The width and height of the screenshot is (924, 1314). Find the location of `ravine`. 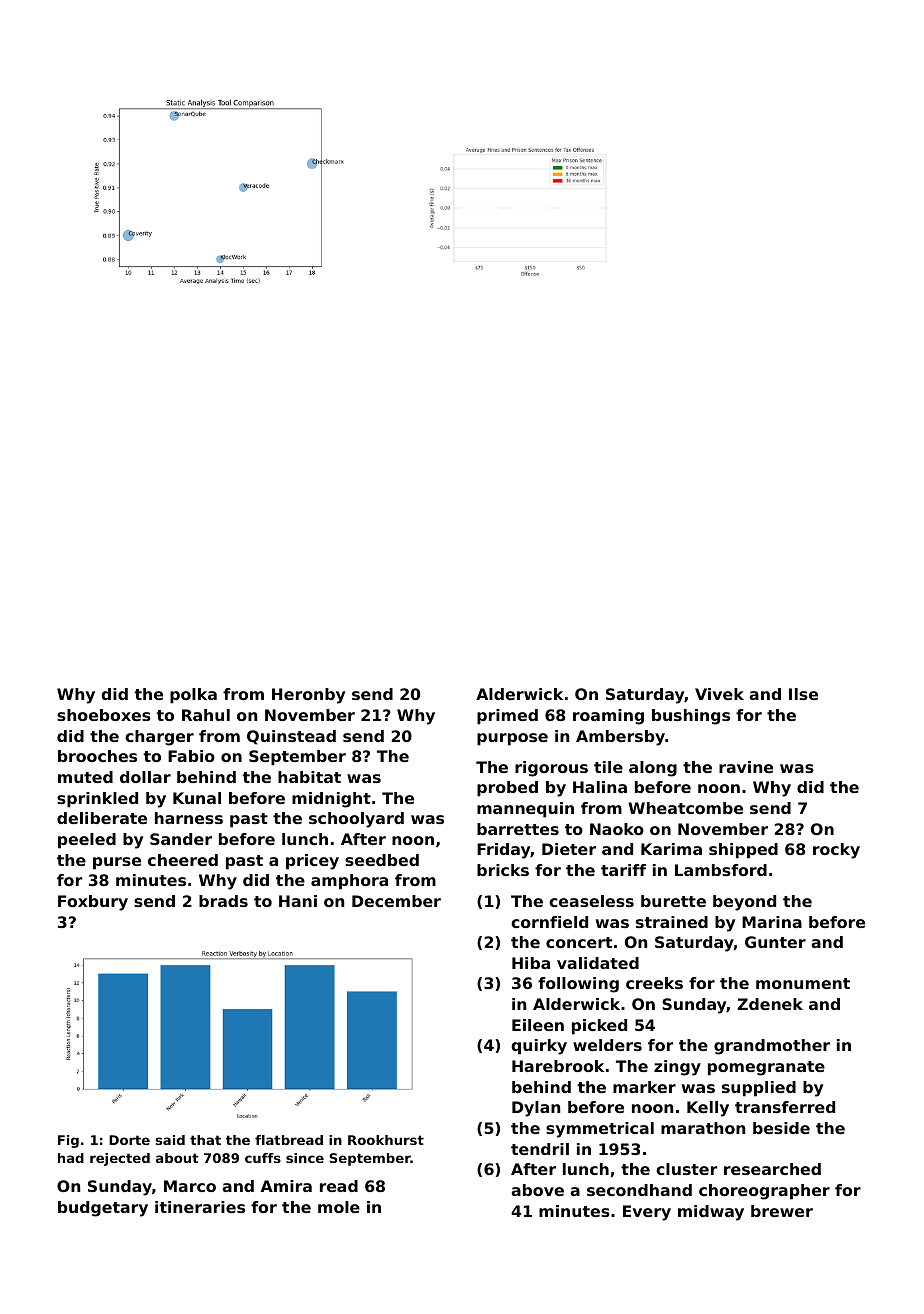

ravine is located at coordinates (746, 767).
